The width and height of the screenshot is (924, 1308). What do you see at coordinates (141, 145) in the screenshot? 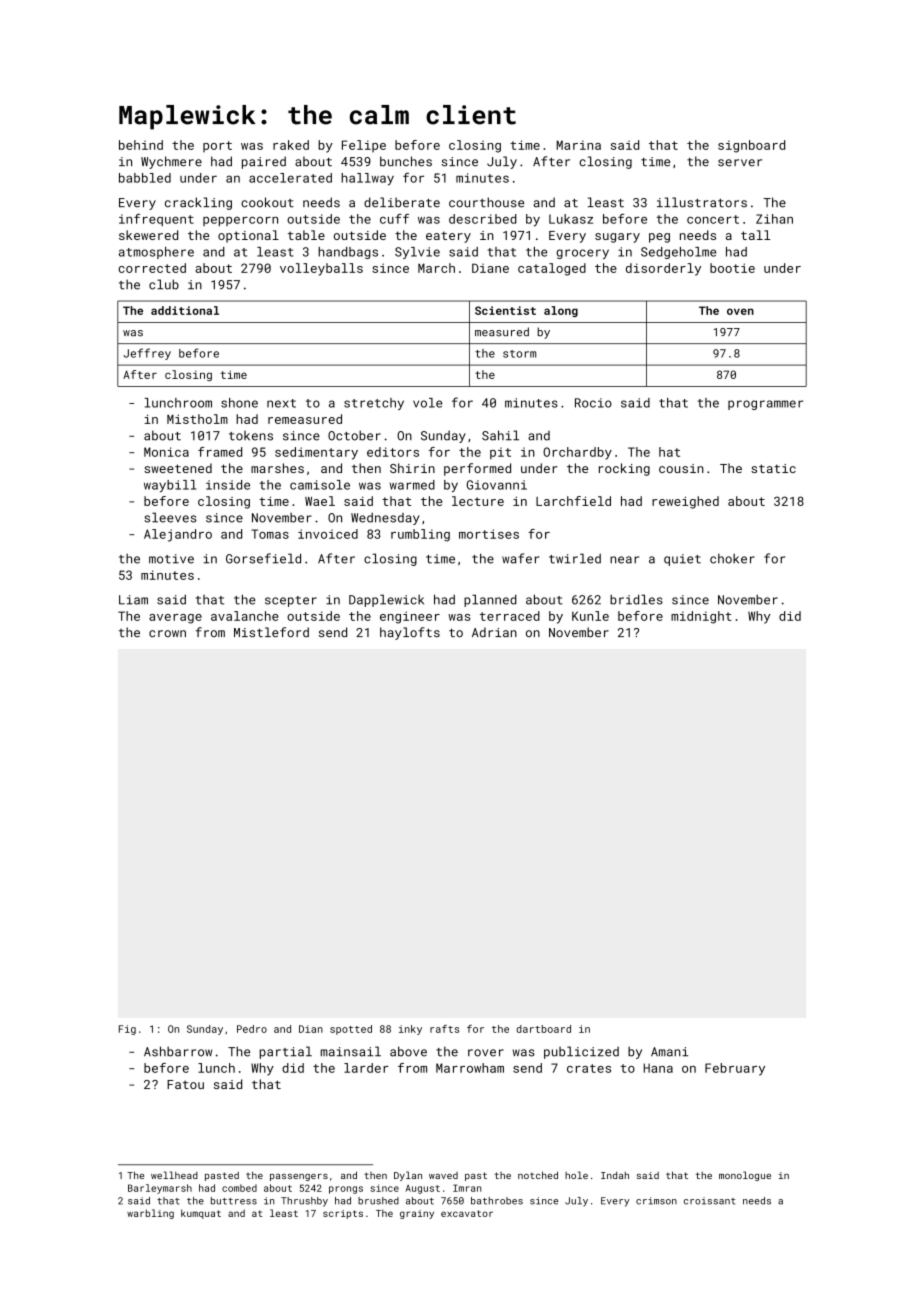
I see `behind` at bounding box center [141, 145].
